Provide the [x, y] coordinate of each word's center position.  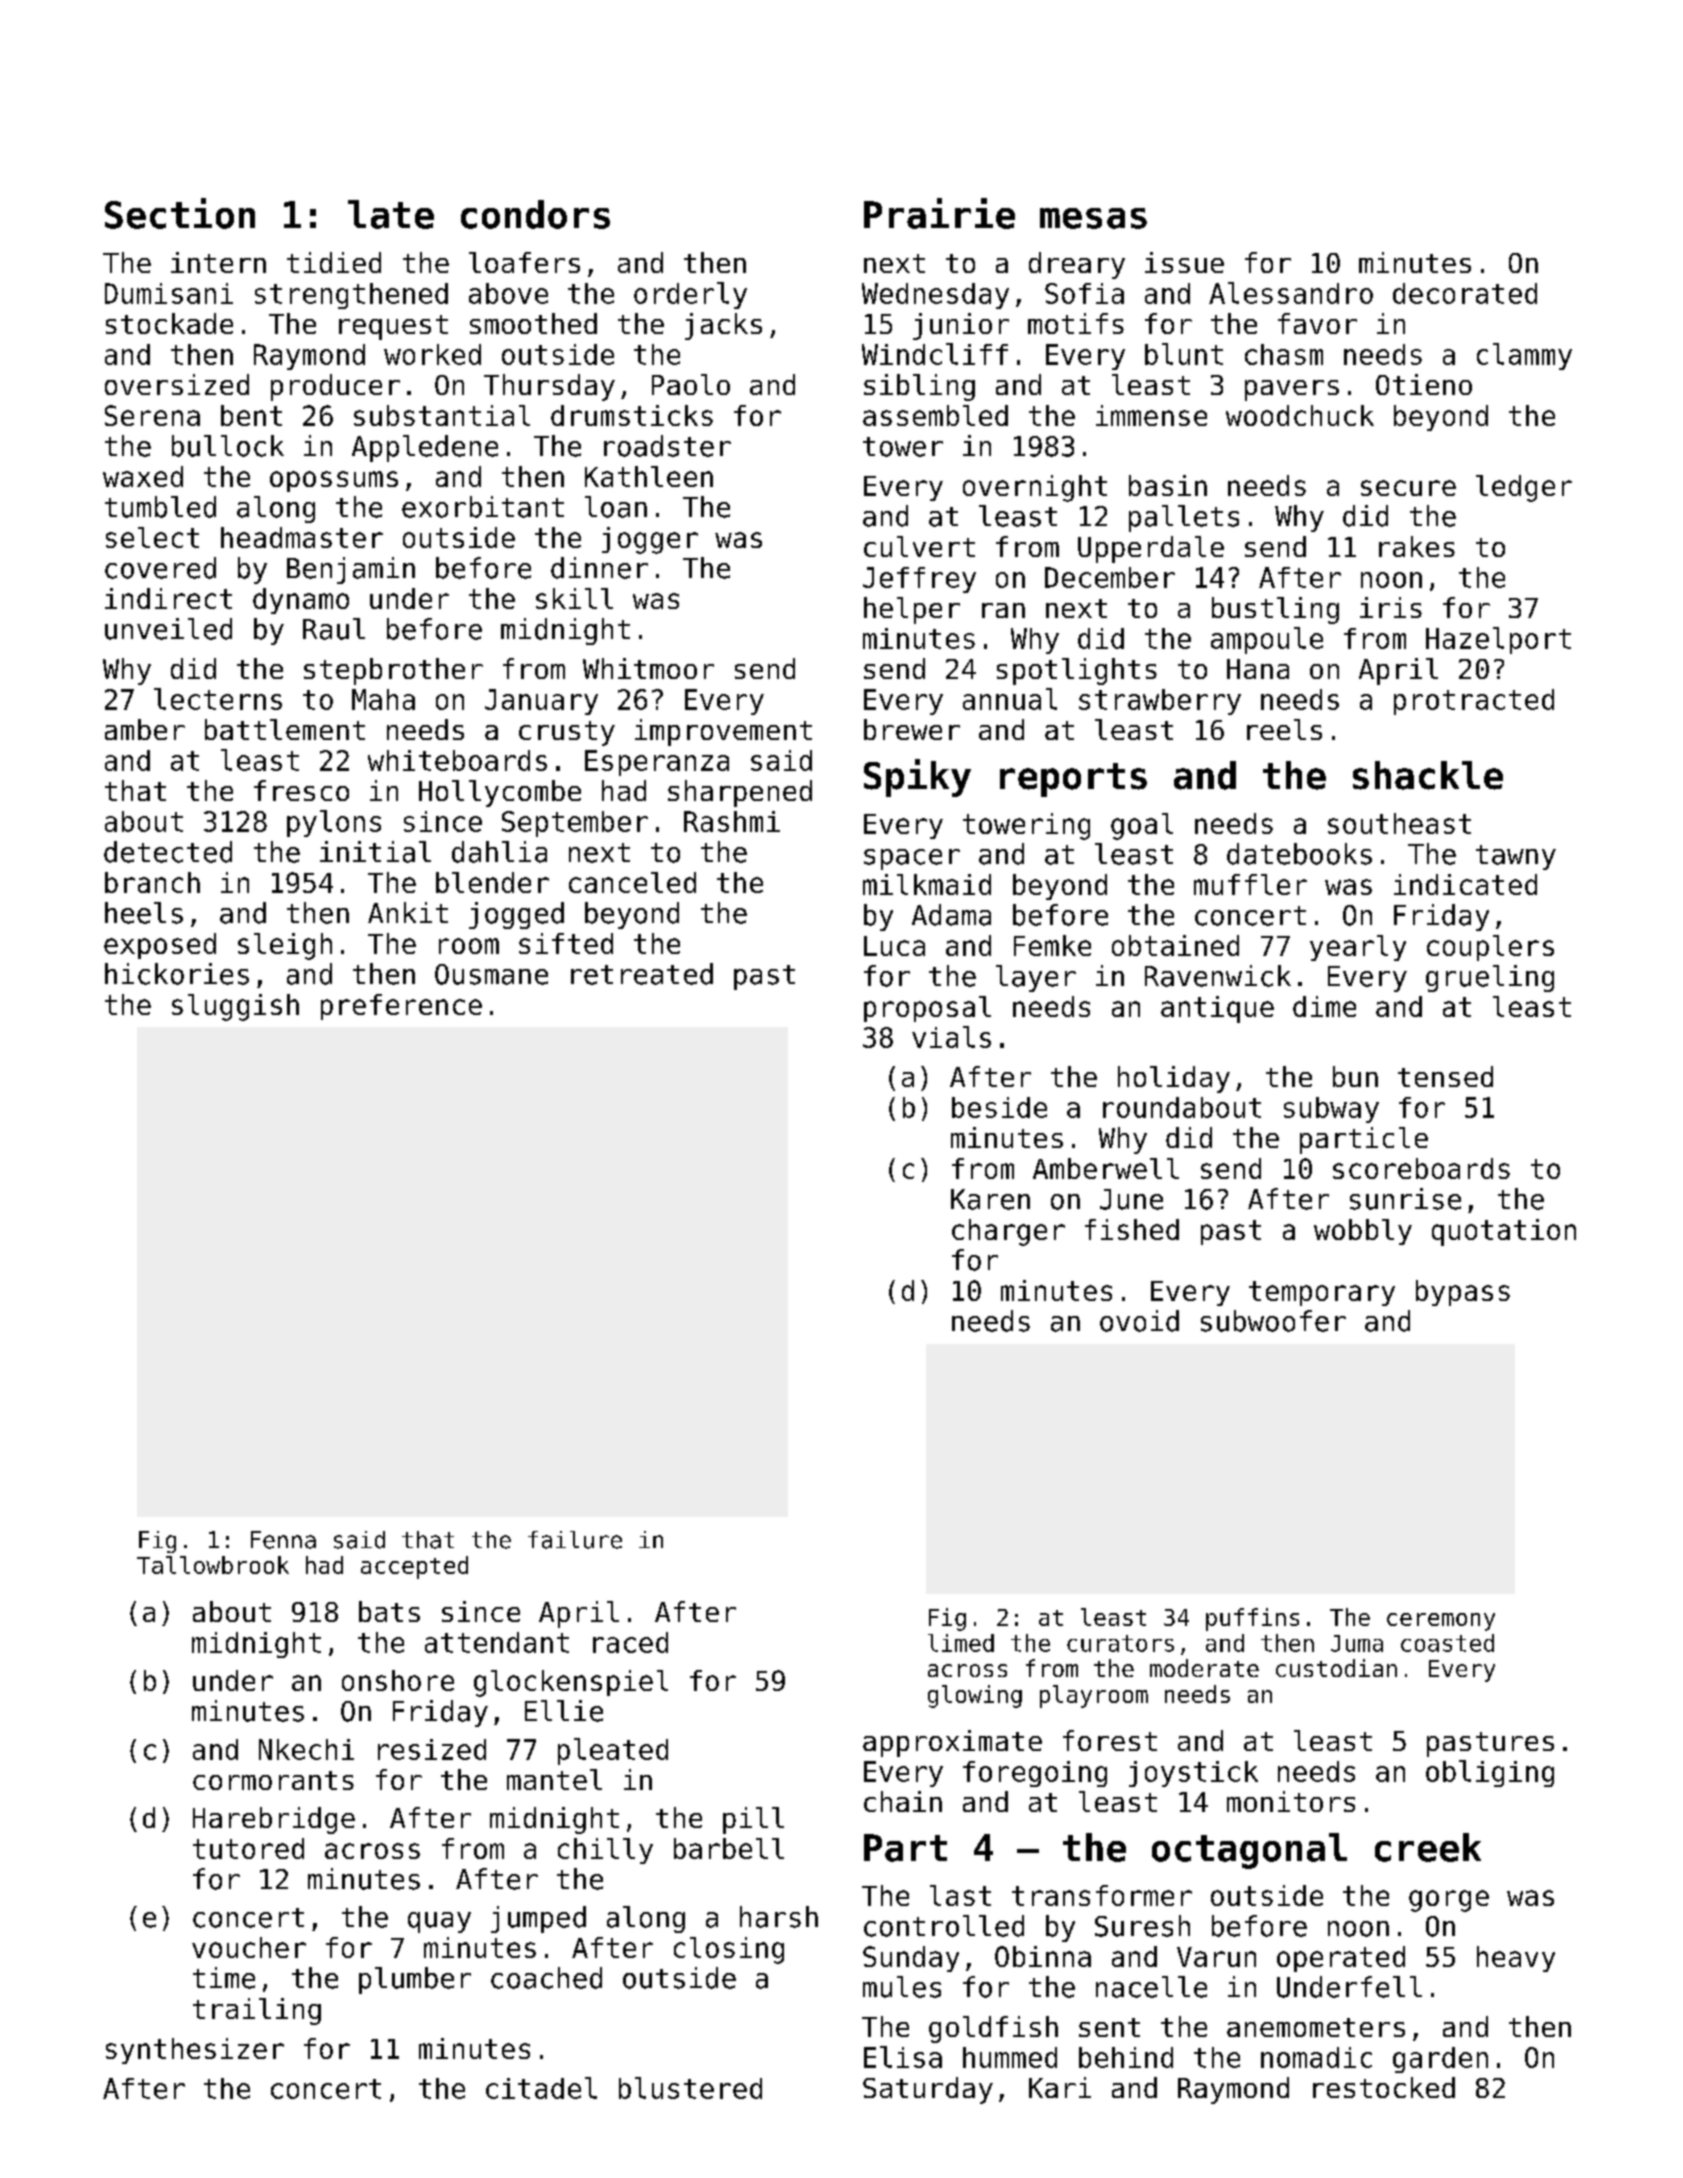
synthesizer [195, 2051]
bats [389, 1611]
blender [492, 882]
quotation [1504, 1232]
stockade [169, 323]
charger [1008, 1232]
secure [1408, 488]
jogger [650, 540]
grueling [1490, 978]
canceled [632, 882]
